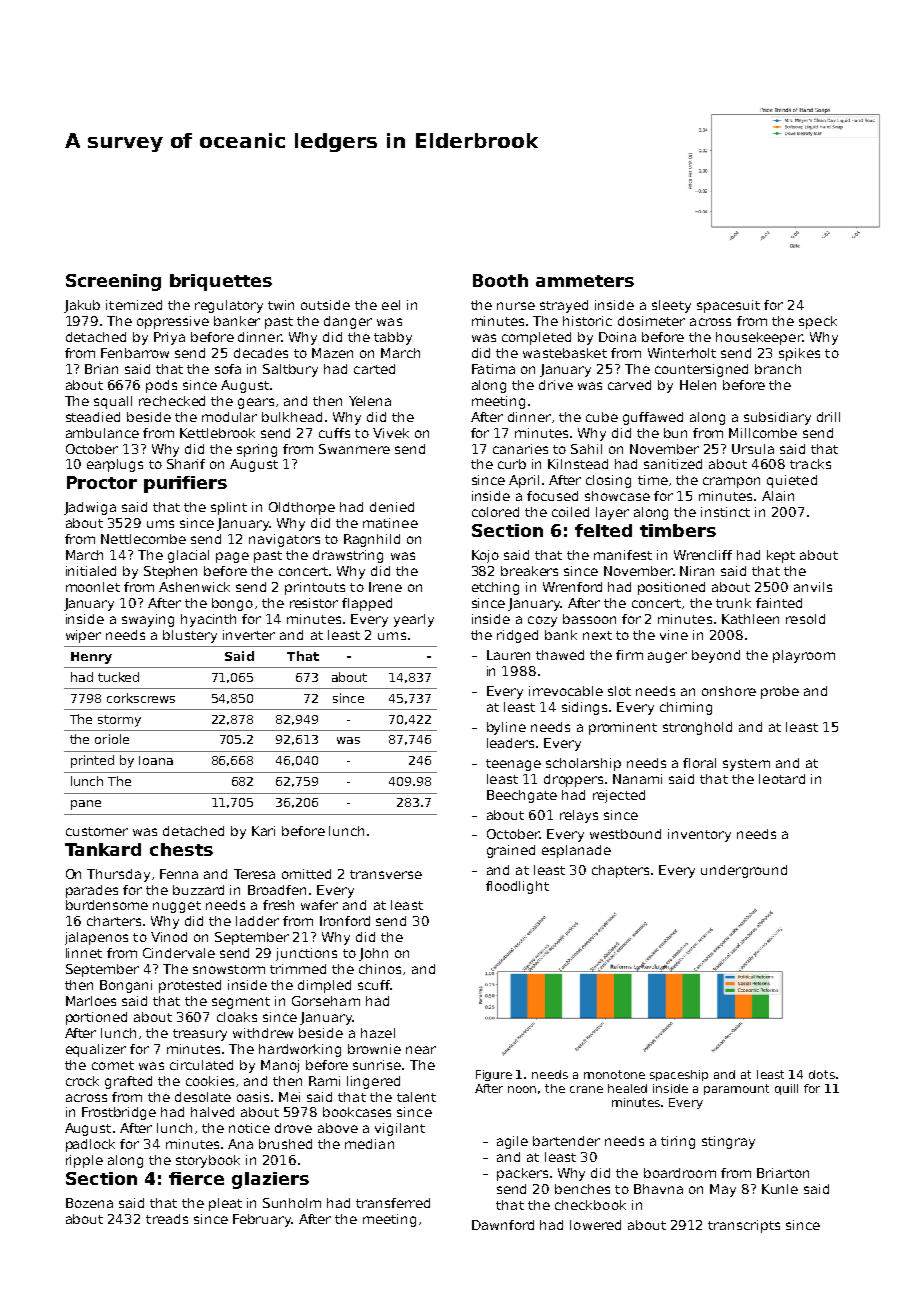  What do you see at coordinates (782, 779) in the screenshot?
I see `leotard` at bounding box center [782, 779].
